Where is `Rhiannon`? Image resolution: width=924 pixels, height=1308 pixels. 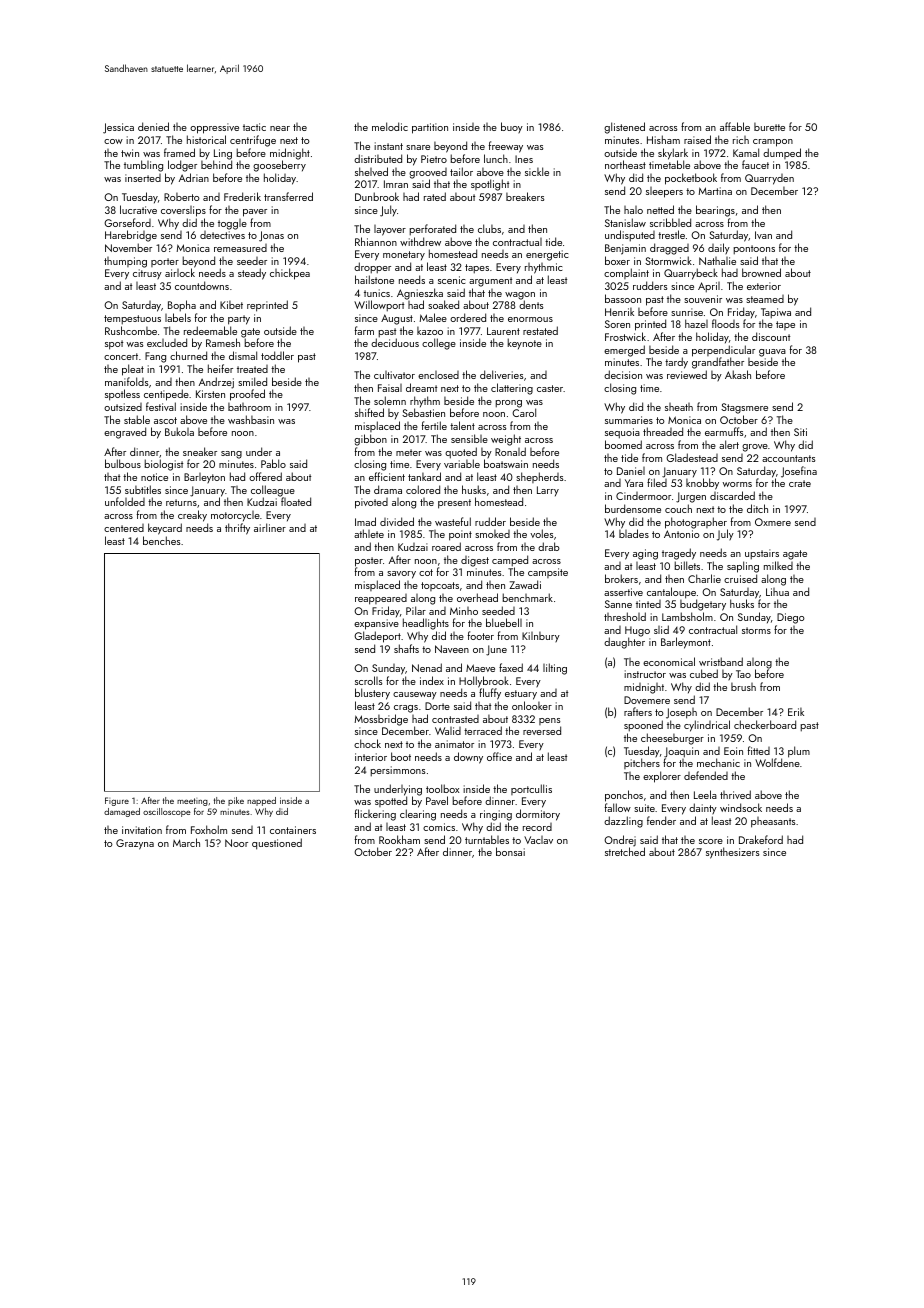 Rhiannon is located at coordinates (376, 241).
